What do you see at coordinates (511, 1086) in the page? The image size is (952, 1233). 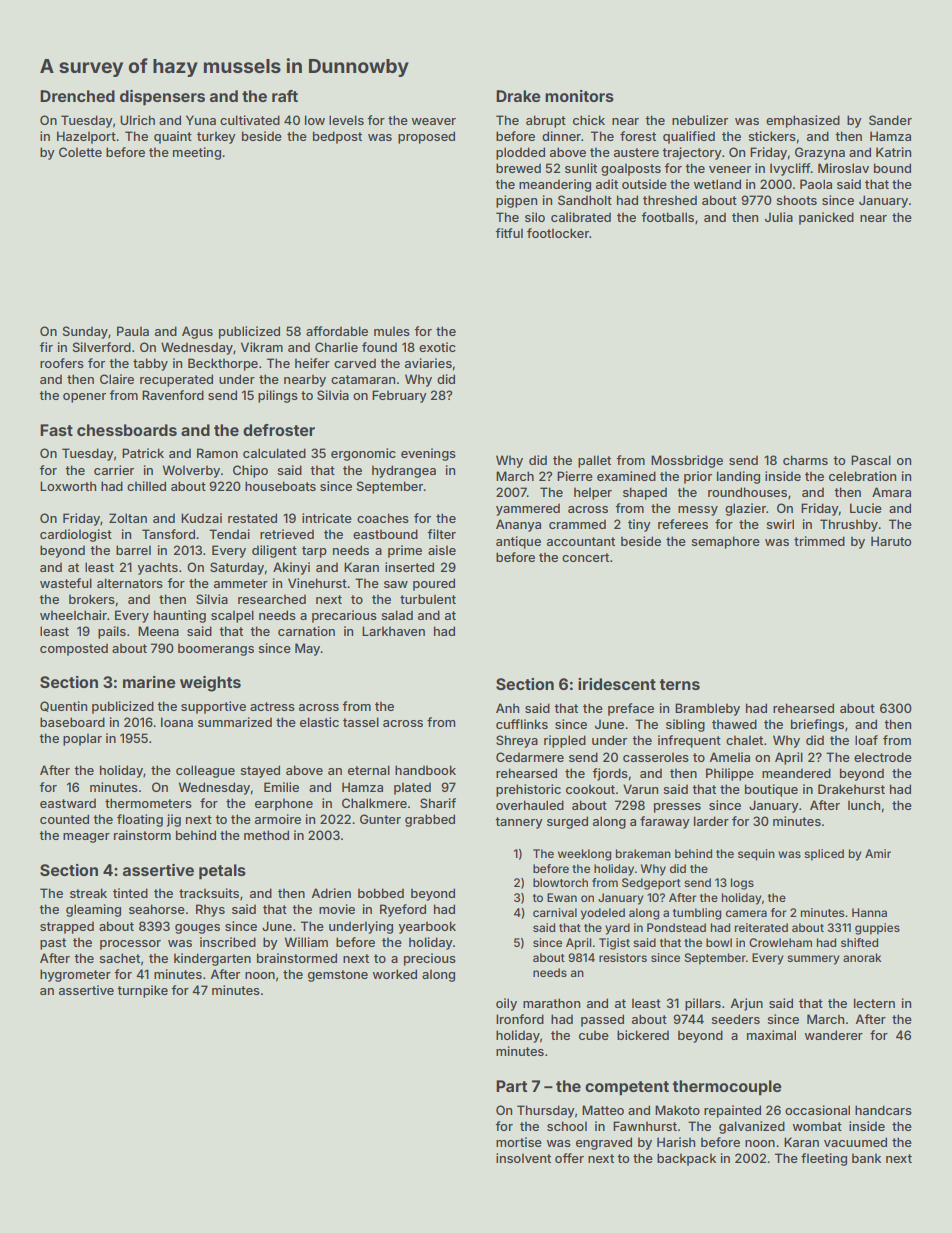 I see `Part` at bounding box center [511, 1086].
